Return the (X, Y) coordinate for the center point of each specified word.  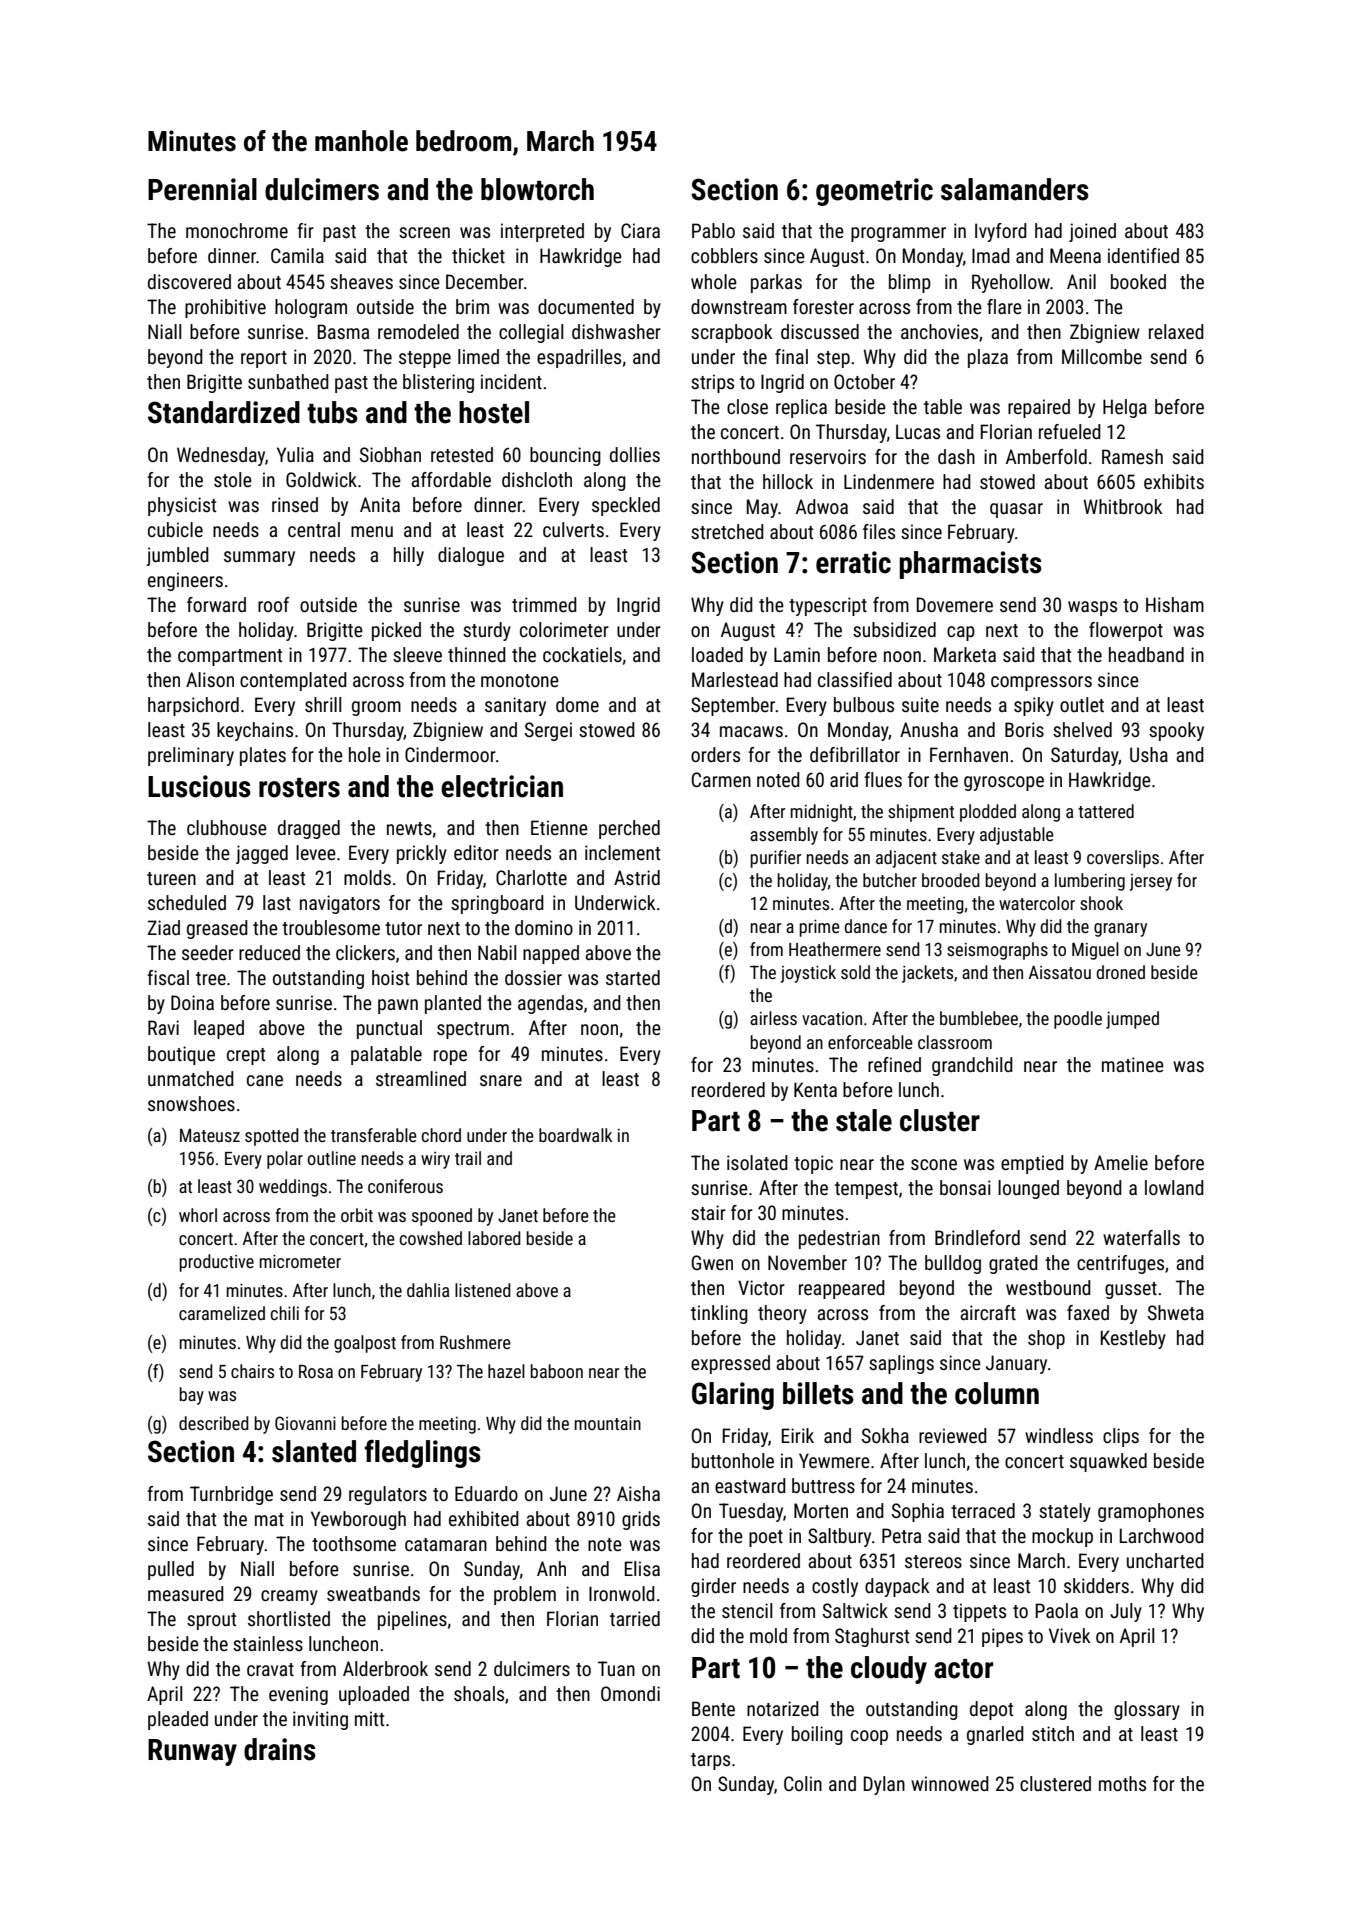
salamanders (1015, 189)
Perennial (202, 189)
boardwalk (575, 1135)
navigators (340, 904)
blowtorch (537, 189)
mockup (1062, 1537)
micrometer (300, 1261)
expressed (730, 1364)
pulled (171, 1570)
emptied (1032, 1164)
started (633, 977)
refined (894, 1064)
